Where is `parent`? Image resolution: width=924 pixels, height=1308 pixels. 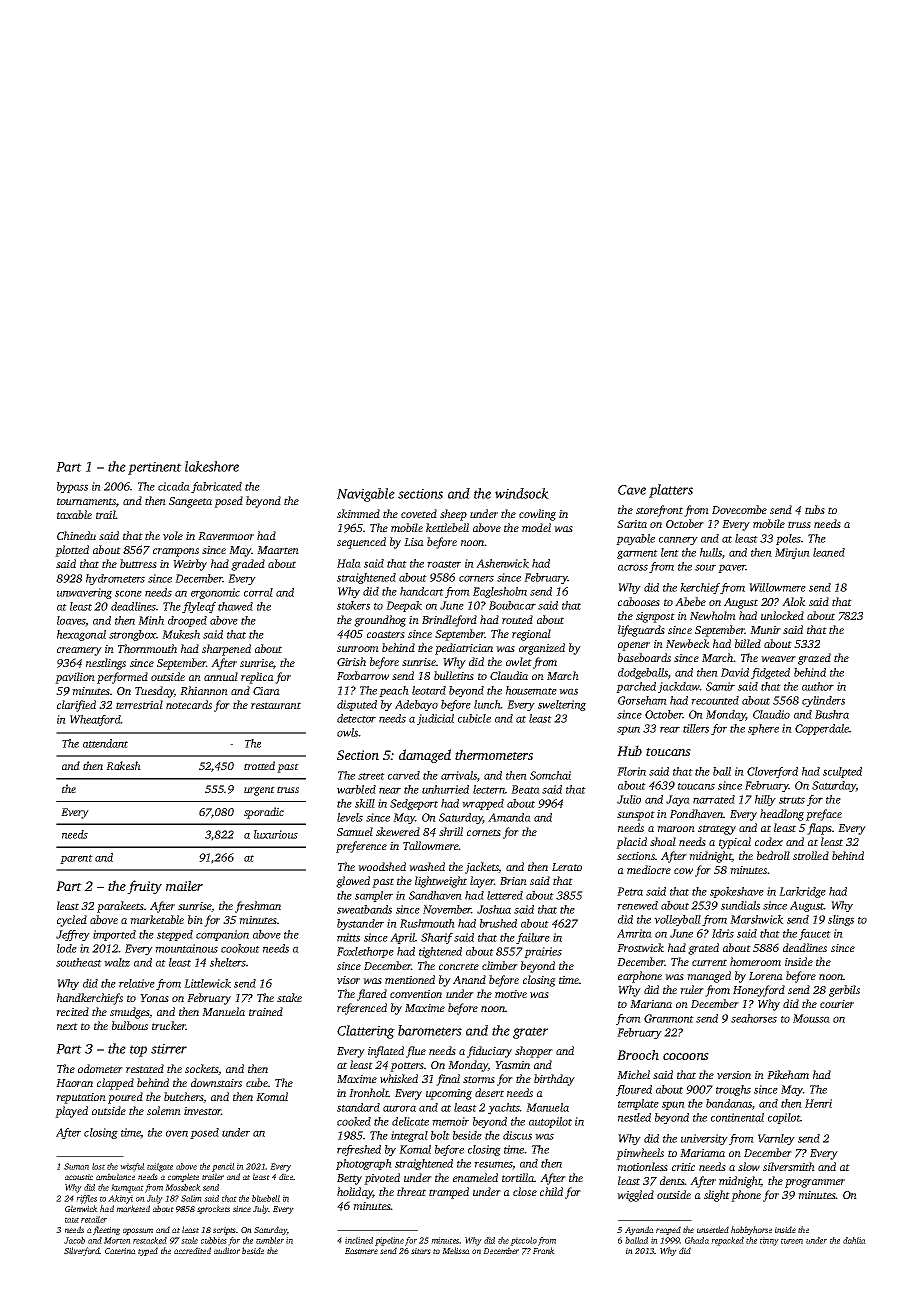 parent is located at coordinates (76, 859).
